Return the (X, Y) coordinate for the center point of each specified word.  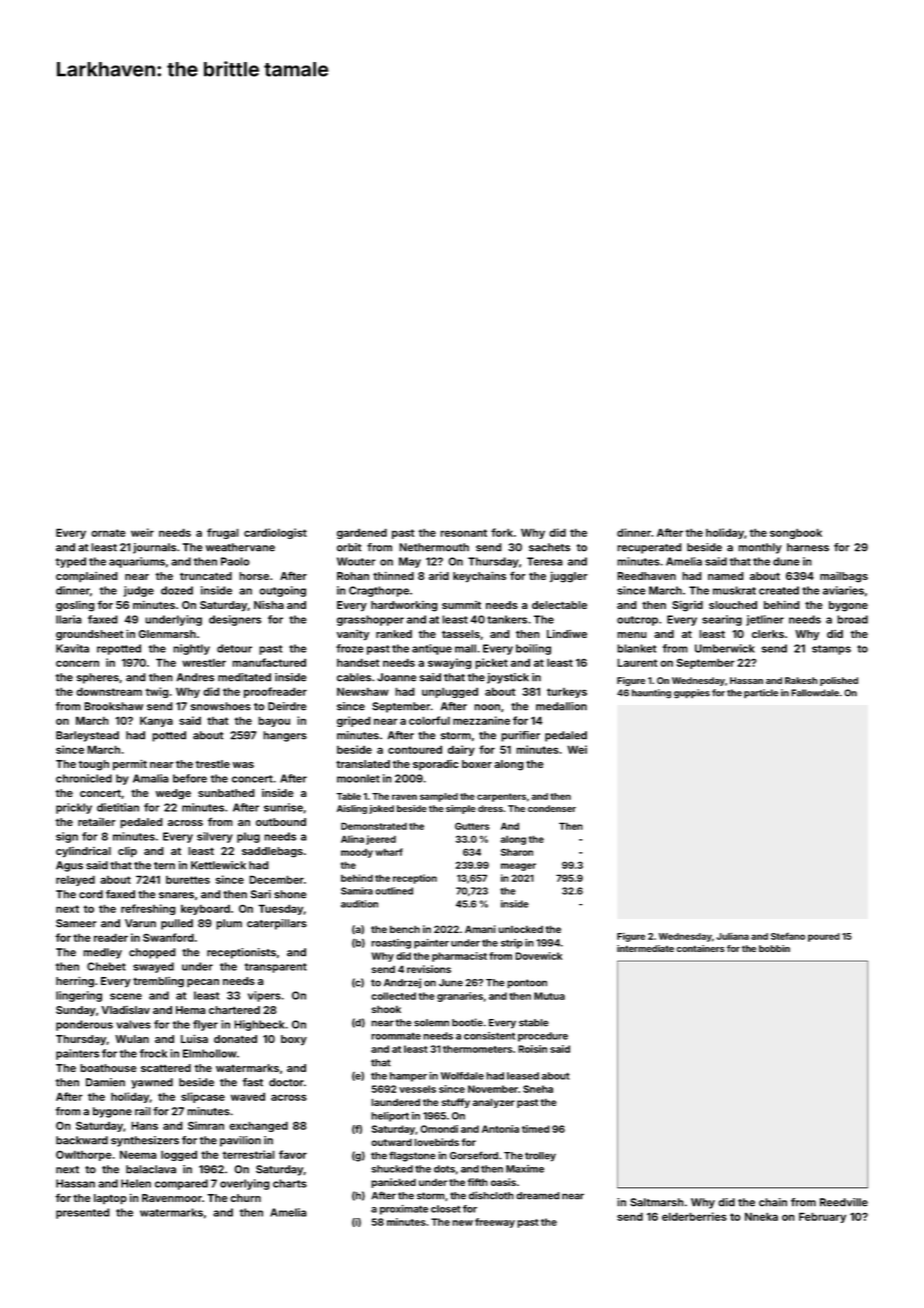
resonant (463, 533)
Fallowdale (815, 693)
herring (75, 982)
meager (518, 867)
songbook (796, 533)
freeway (495, 1223)
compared (181, 1184)
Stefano (788, 936)
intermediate (645, 948)
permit (130, 765)
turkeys (567, 693)
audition (359, 904)
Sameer (76, 923)
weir (142, 532)
